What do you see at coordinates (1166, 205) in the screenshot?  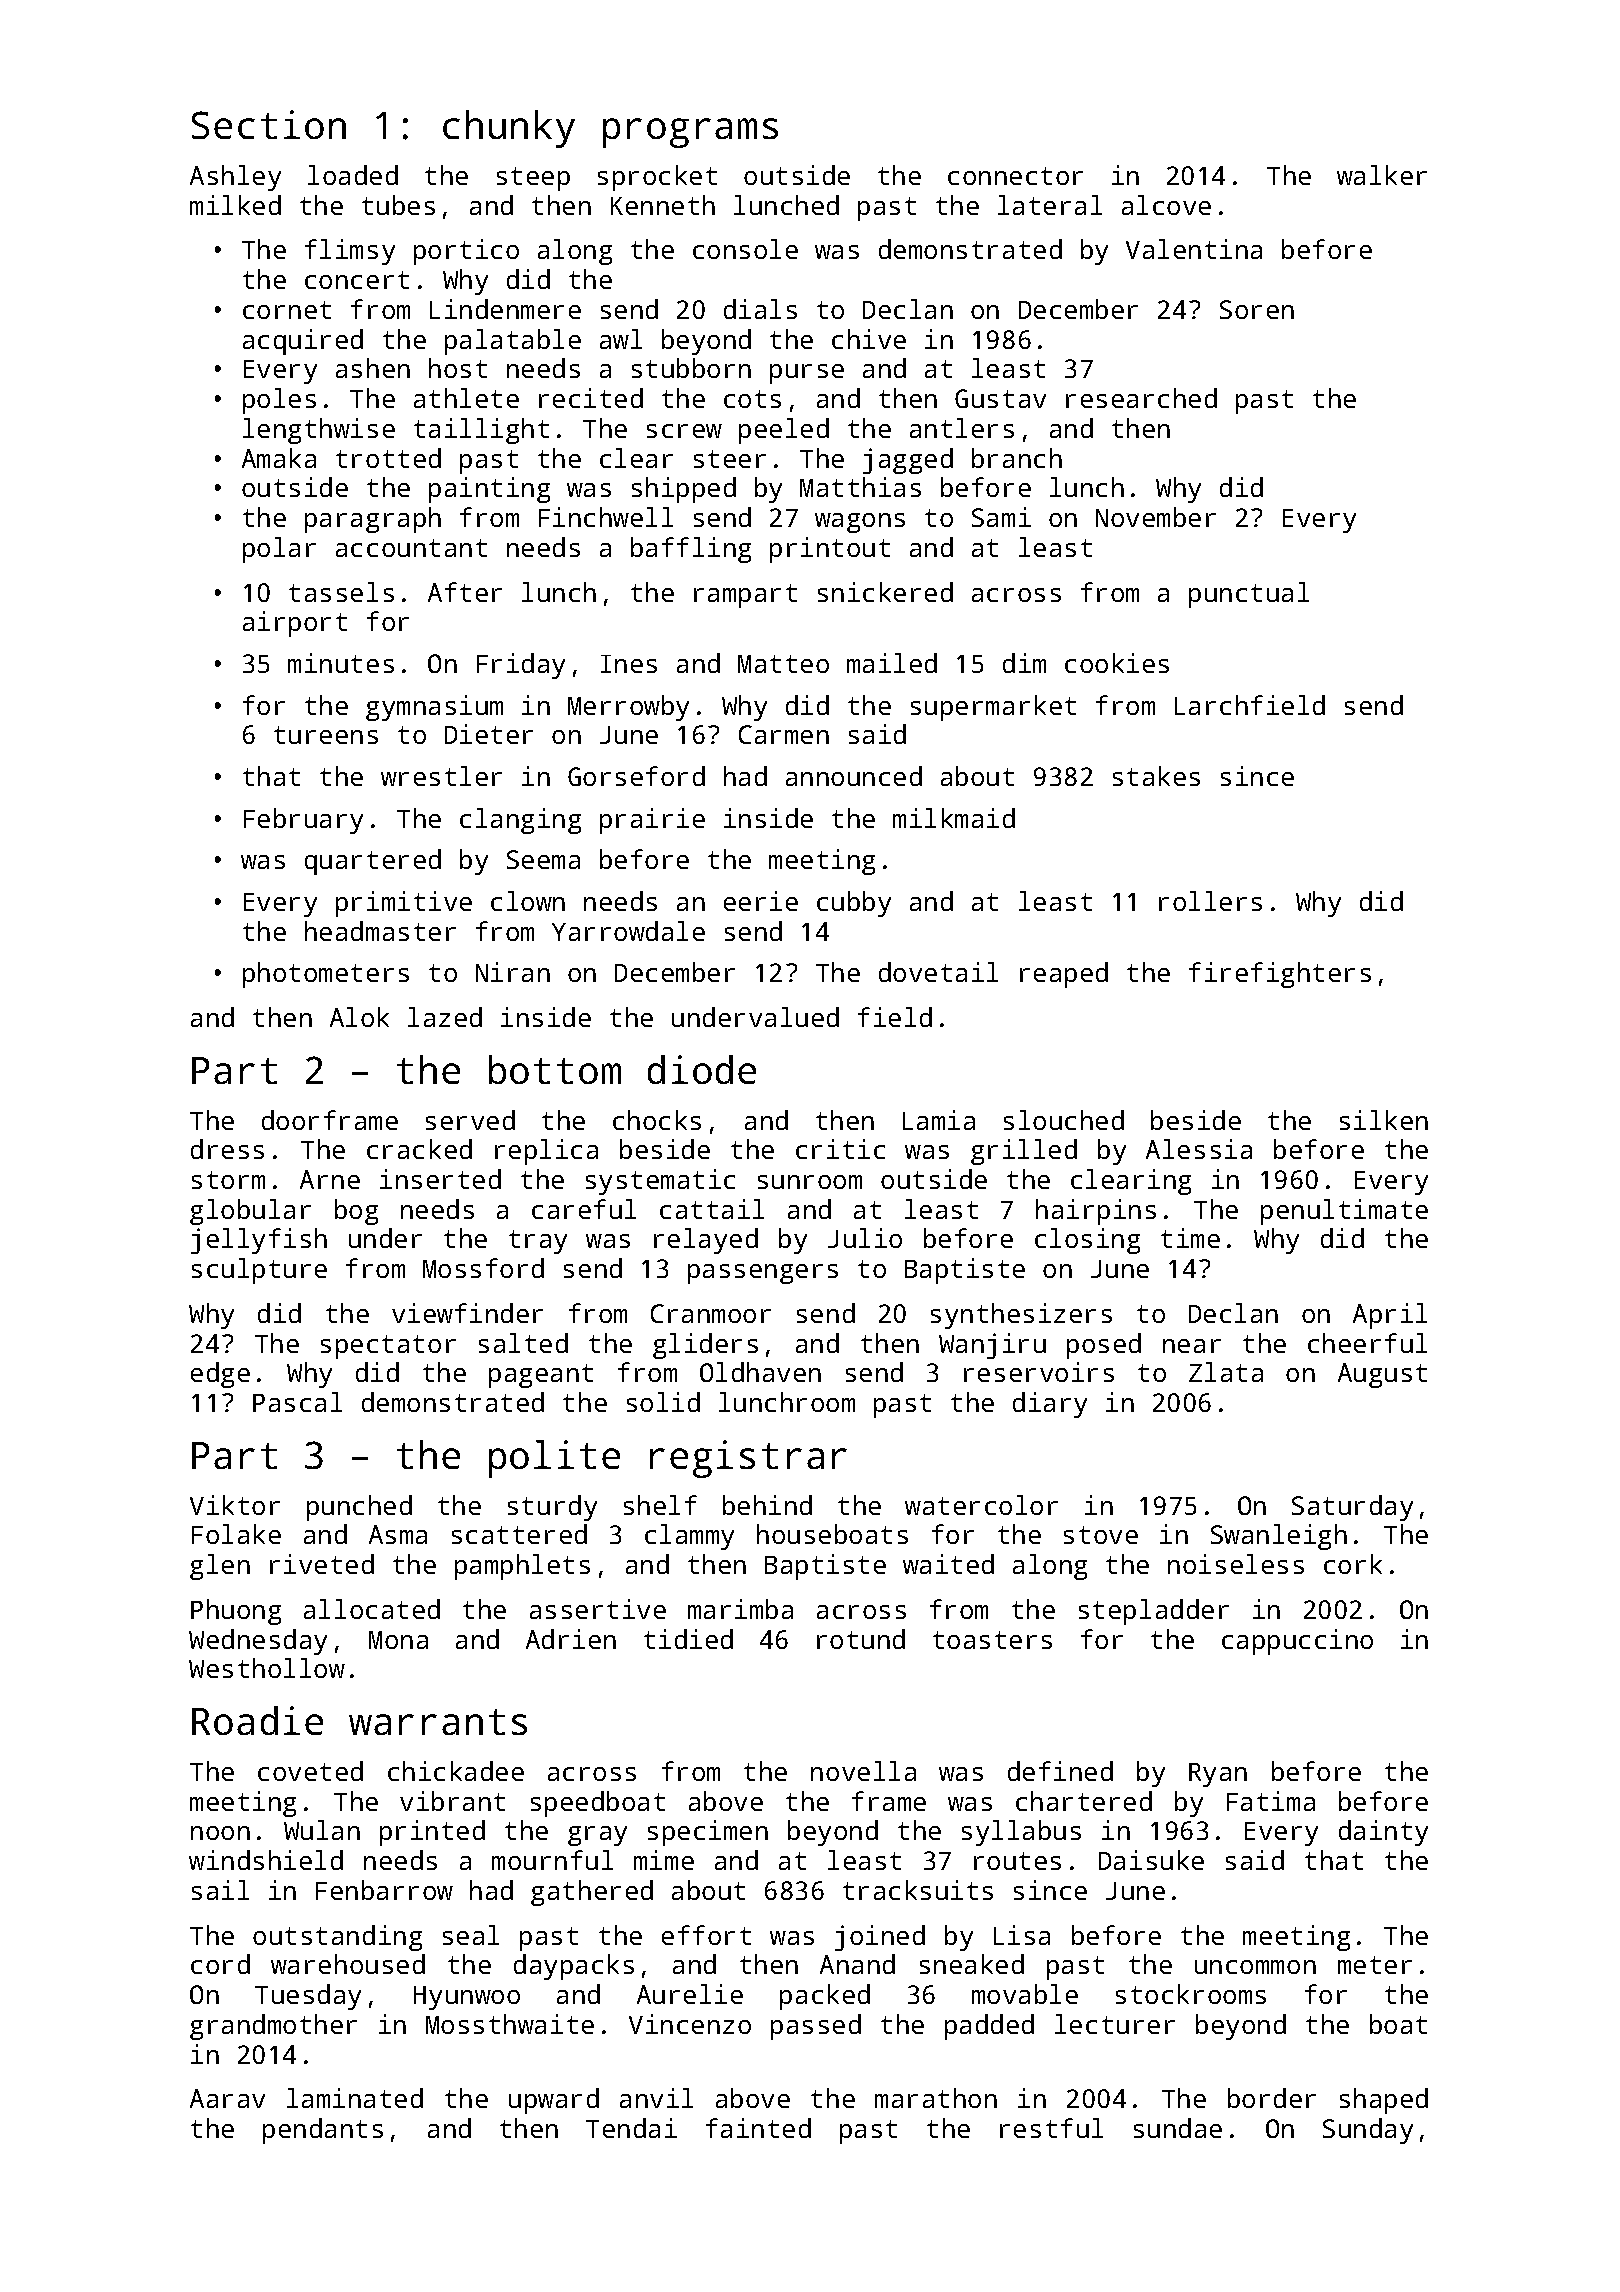 I see `alcove` at bounding box center [1166, 205].
